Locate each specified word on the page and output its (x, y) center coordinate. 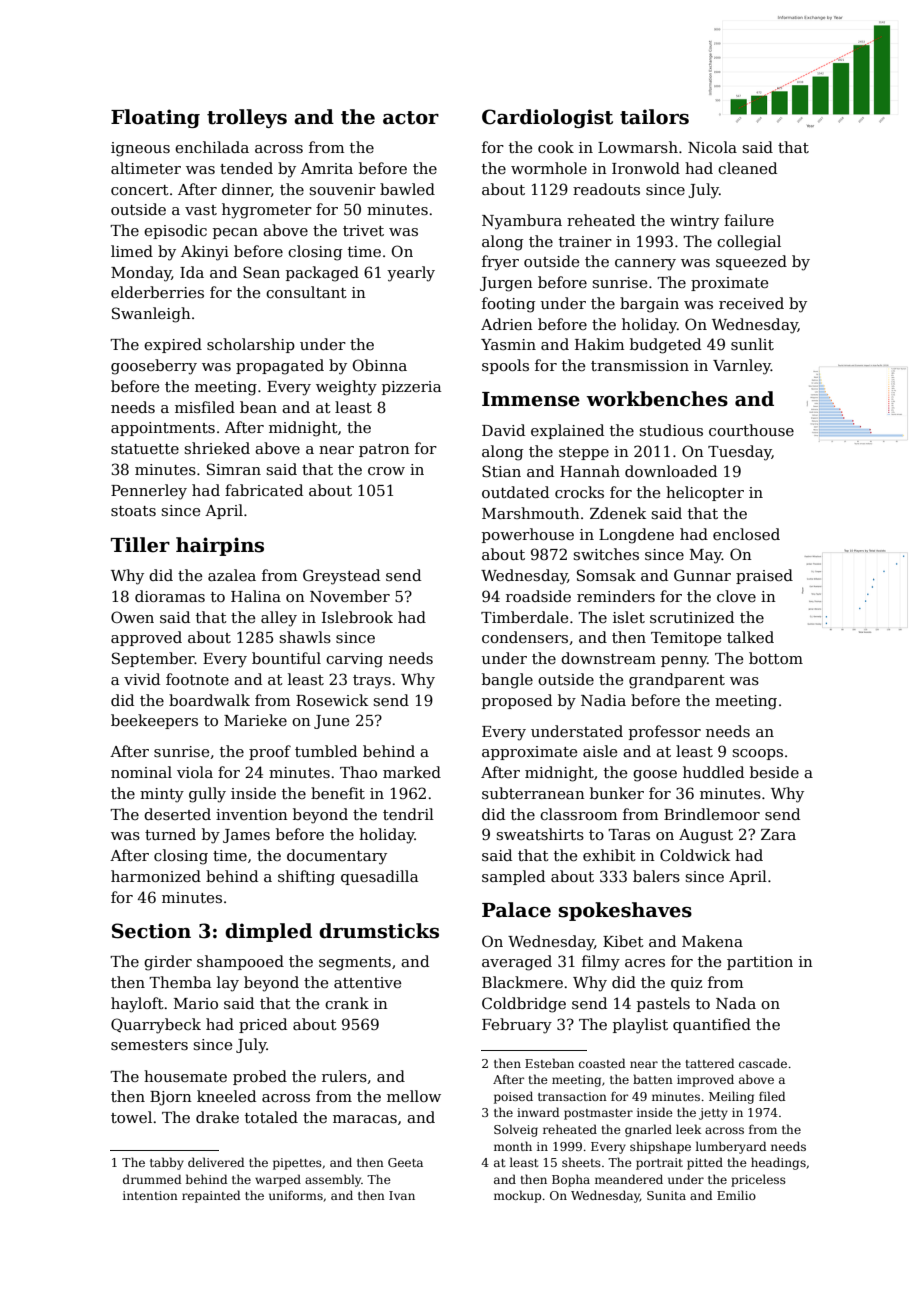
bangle (507, 681)
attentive (367, 982)
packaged (322, 274)
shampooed (240, 962)
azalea (232, 575)
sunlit (752, 344)
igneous (140, 149)
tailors (654, 117)
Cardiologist (547, 118)
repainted (211, 1196)
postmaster (598, 1114)
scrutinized (692, 617)
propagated (280, 367)
